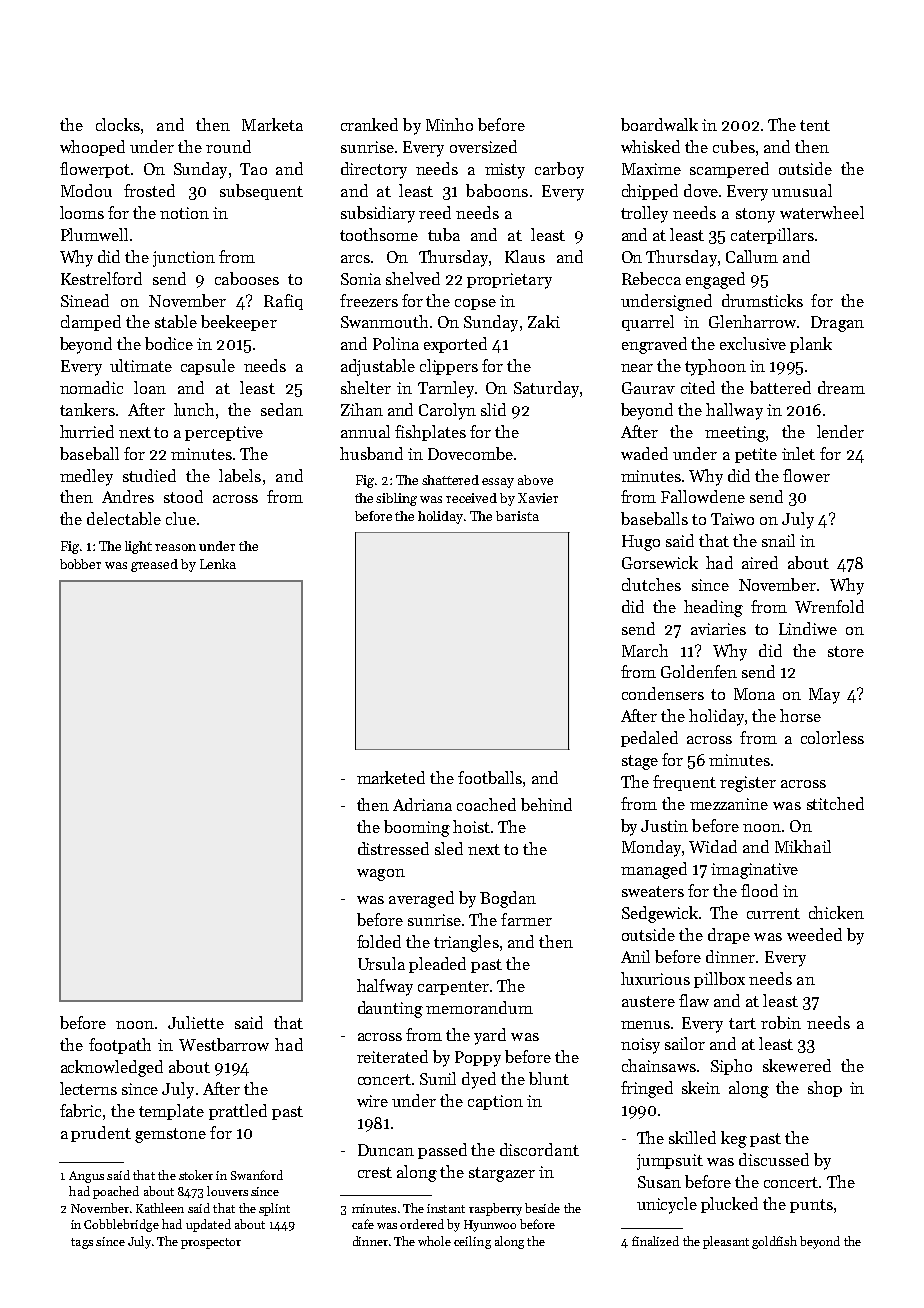 The height and width of the screenshot is (1308, 924). I want to click on updated, so click(208, 1225).
